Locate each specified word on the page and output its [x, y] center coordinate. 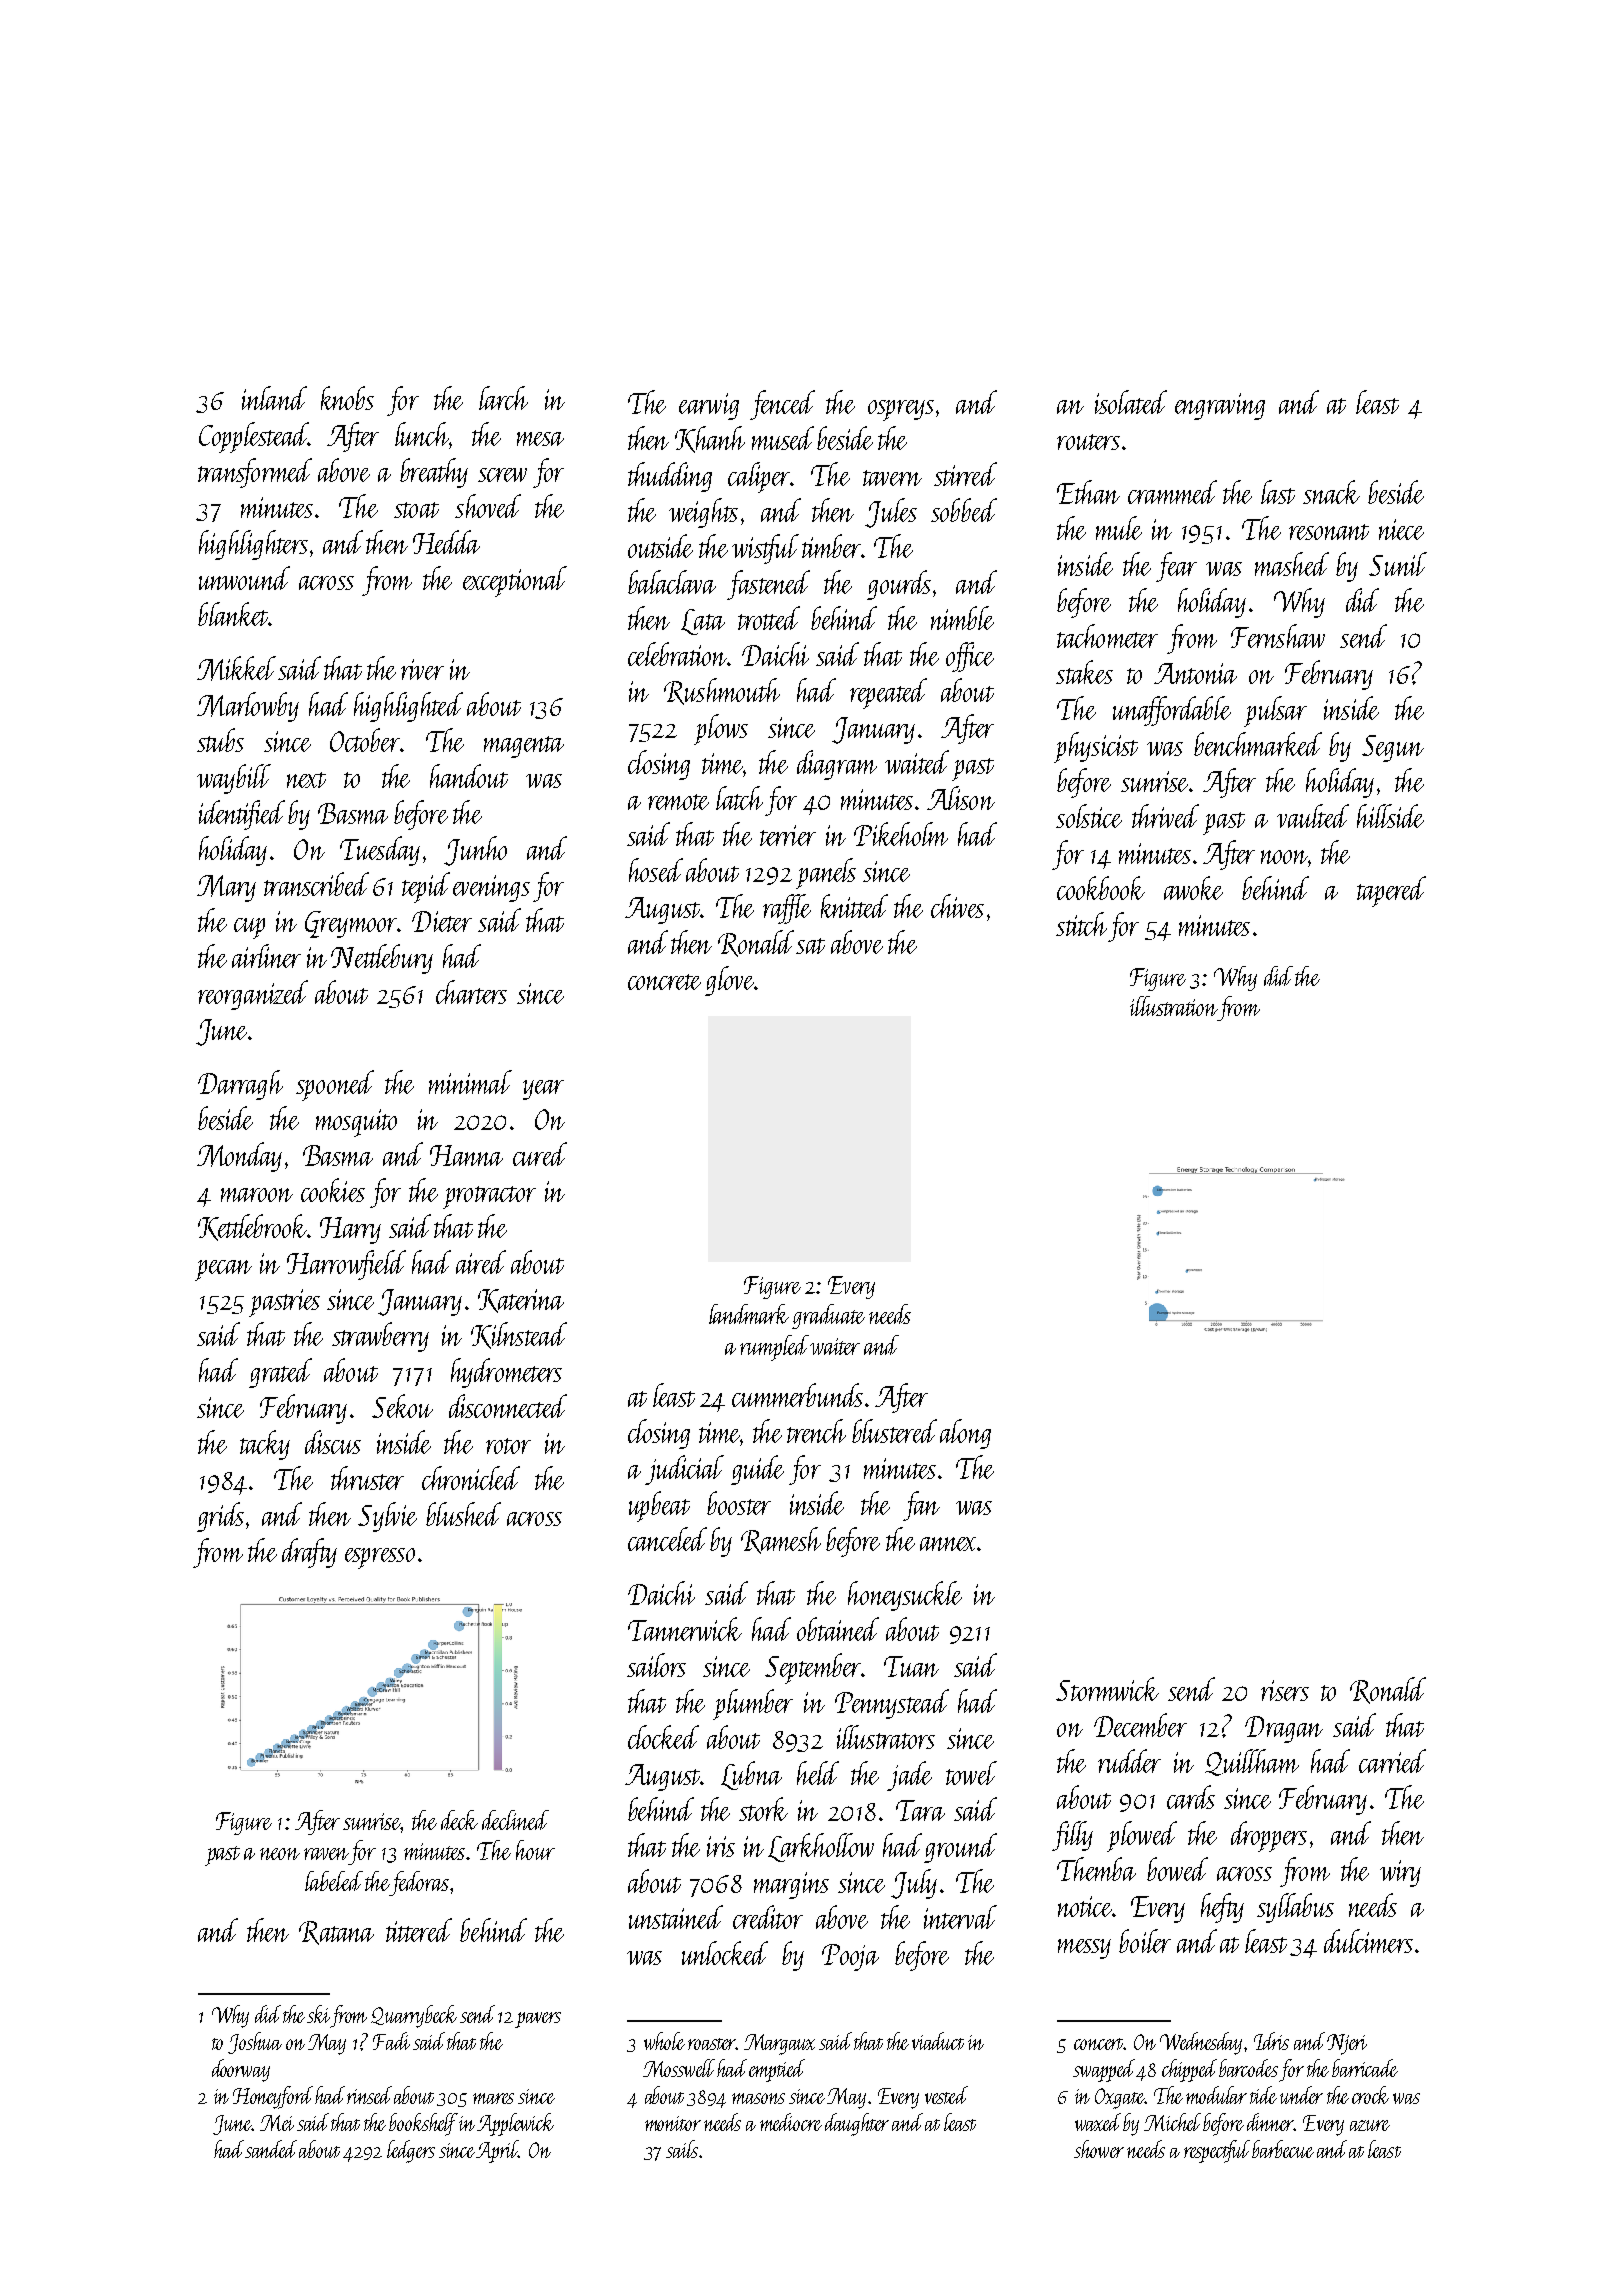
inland [274, 398]
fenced [782, 405]
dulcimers [1368, 1941]
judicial [684, 1470]
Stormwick [1107, 1689]
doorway [241, 2070]
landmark [749, 1314]
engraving [1220, 406]
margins [791, 1885]
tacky [265, 1445]
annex [948, 1544]
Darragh [240, 1085]
